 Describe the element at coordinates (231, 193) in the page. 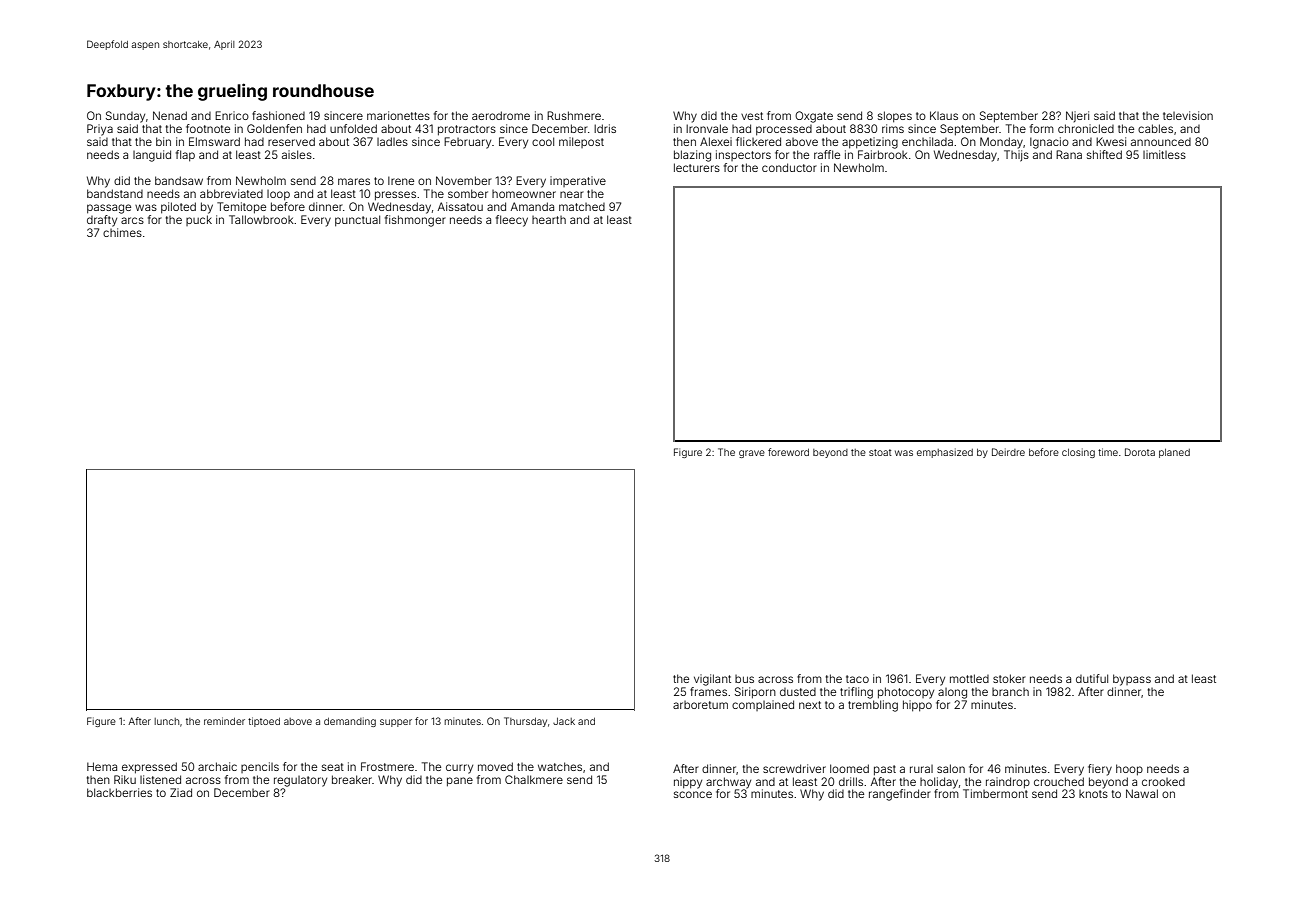

I see `abbreviated` at that location.
